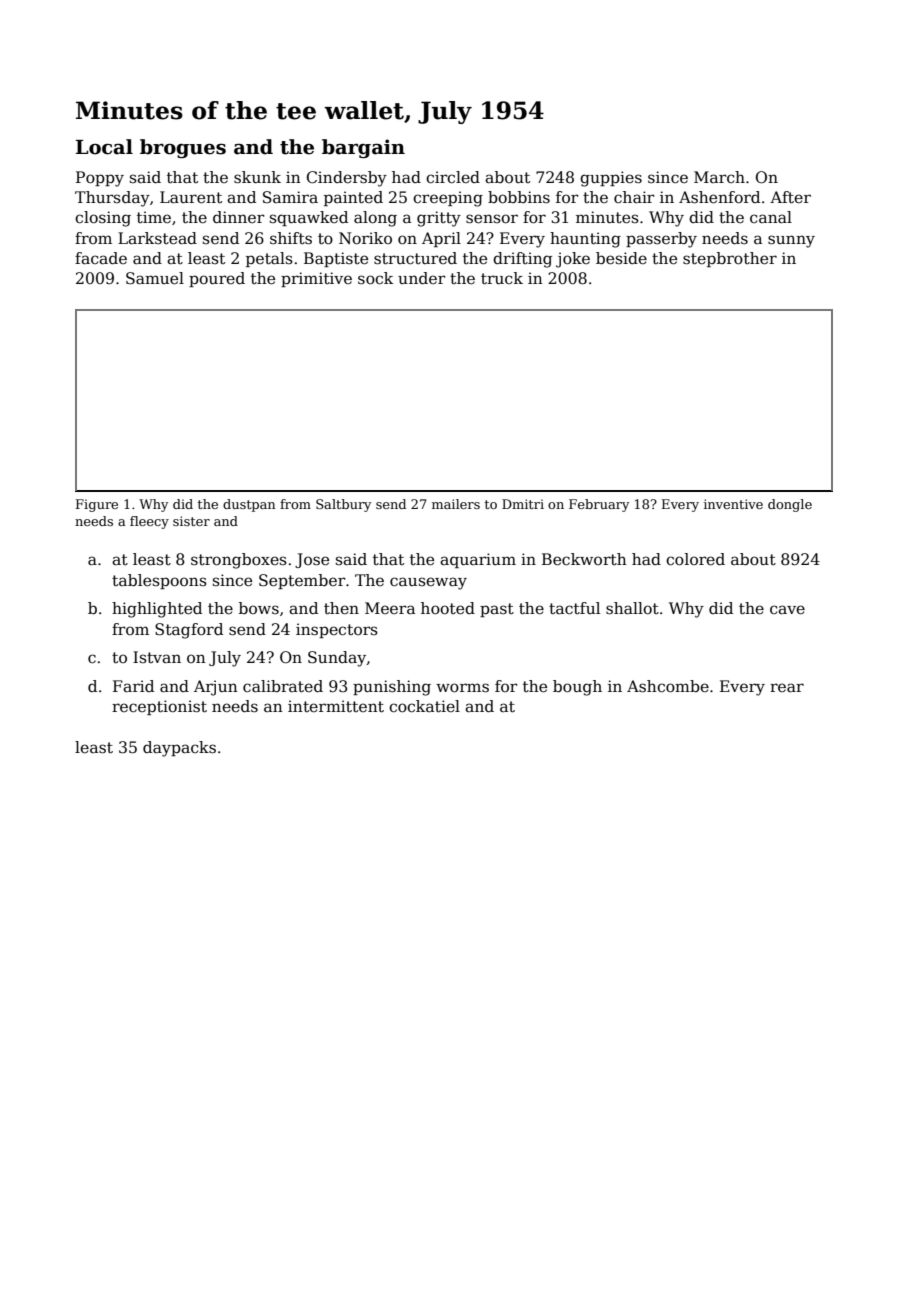 This document has width=908, height=1316. Describe the element at coordinates (249, 505) in the document. I see `dustpan` at that location.
